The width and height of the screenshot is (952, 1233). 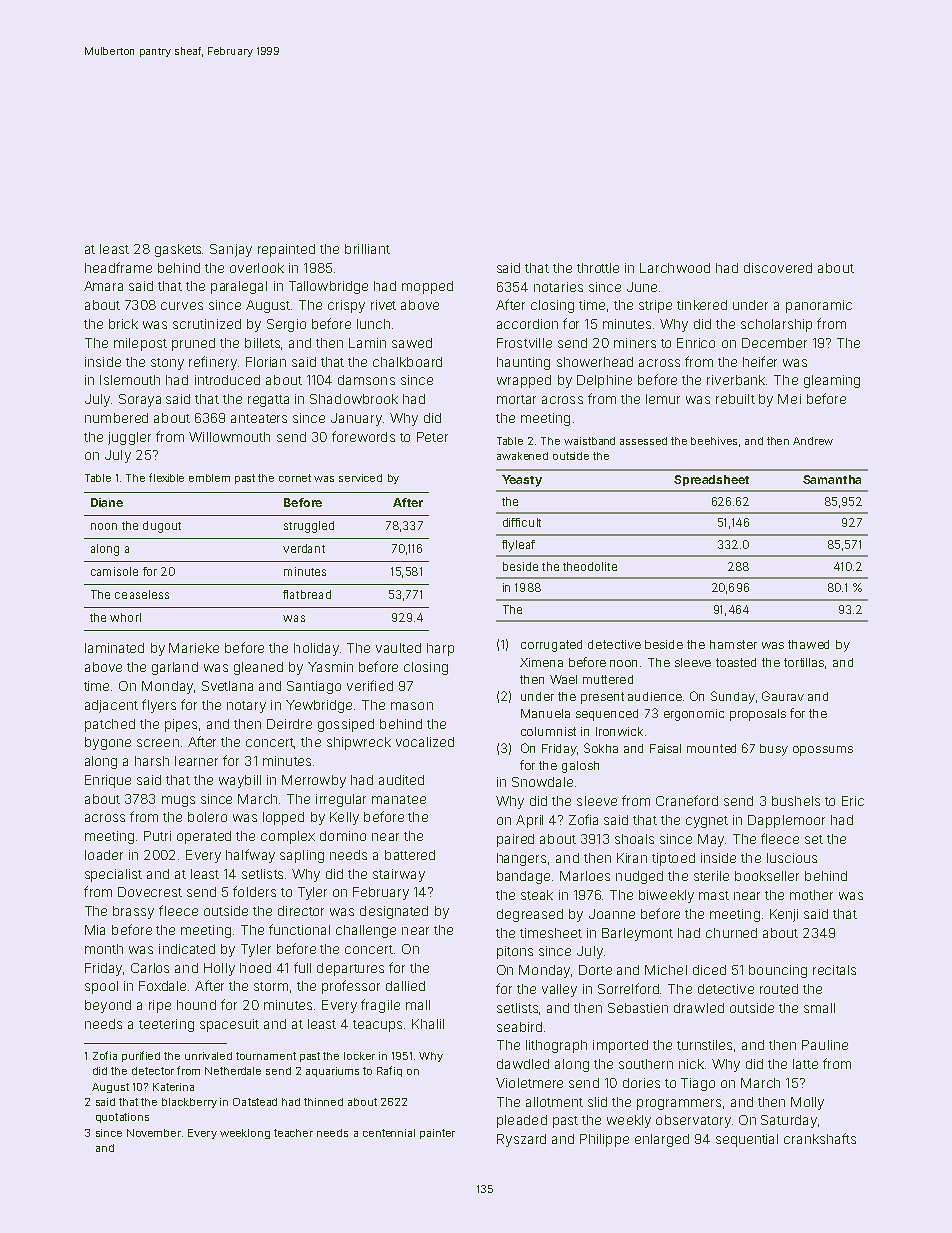 What do you see at coordinates (259, 418) in the screenshot?
I see `anteaters` at bounding box center [259, 418].
